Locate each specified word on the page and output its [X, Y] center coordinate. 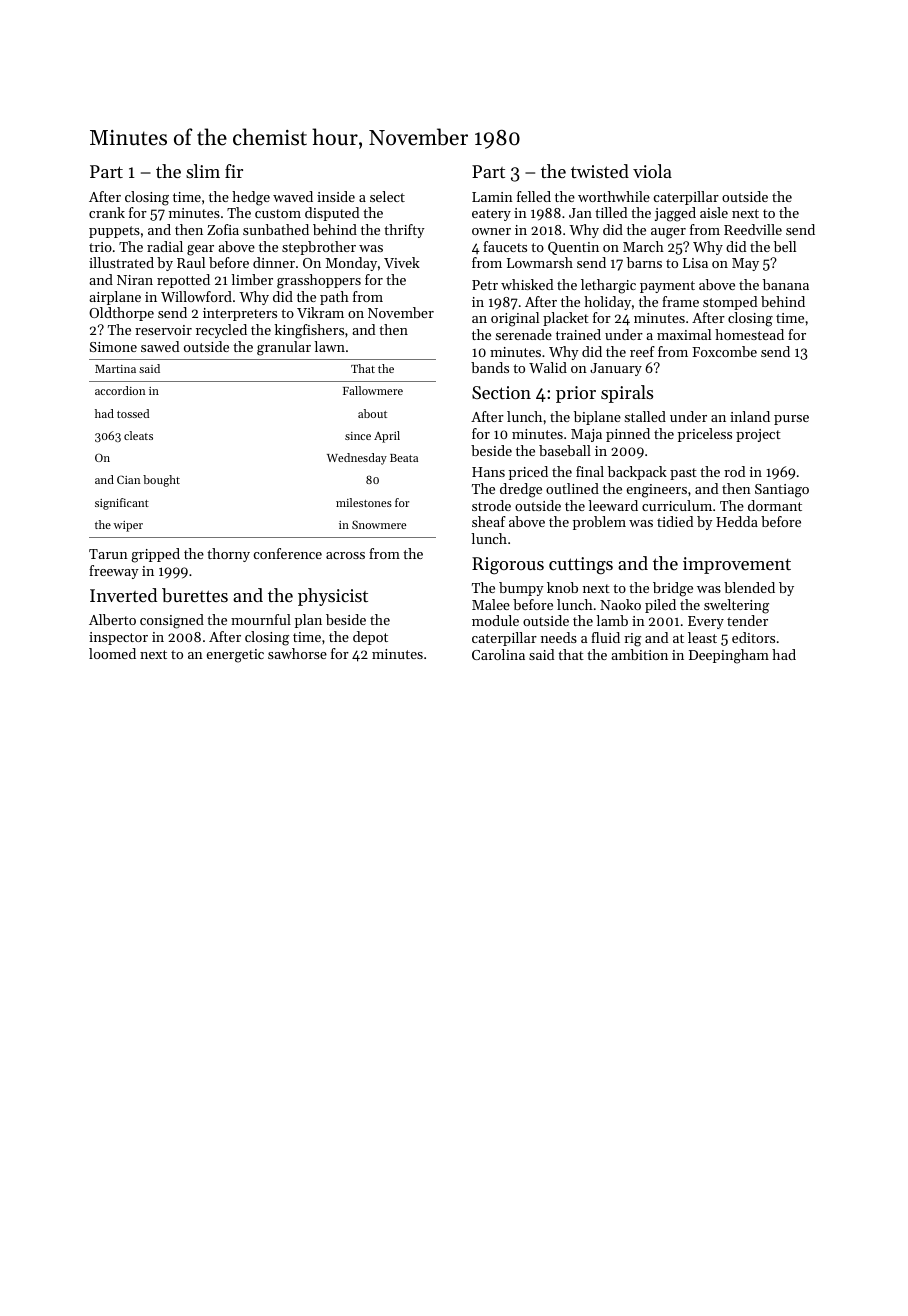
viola [652, 171]
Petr [485, 285]
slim [203, 171]
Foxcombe [724, 351]
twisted [600, 171]
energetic [235, 656]
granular [284, 348]
